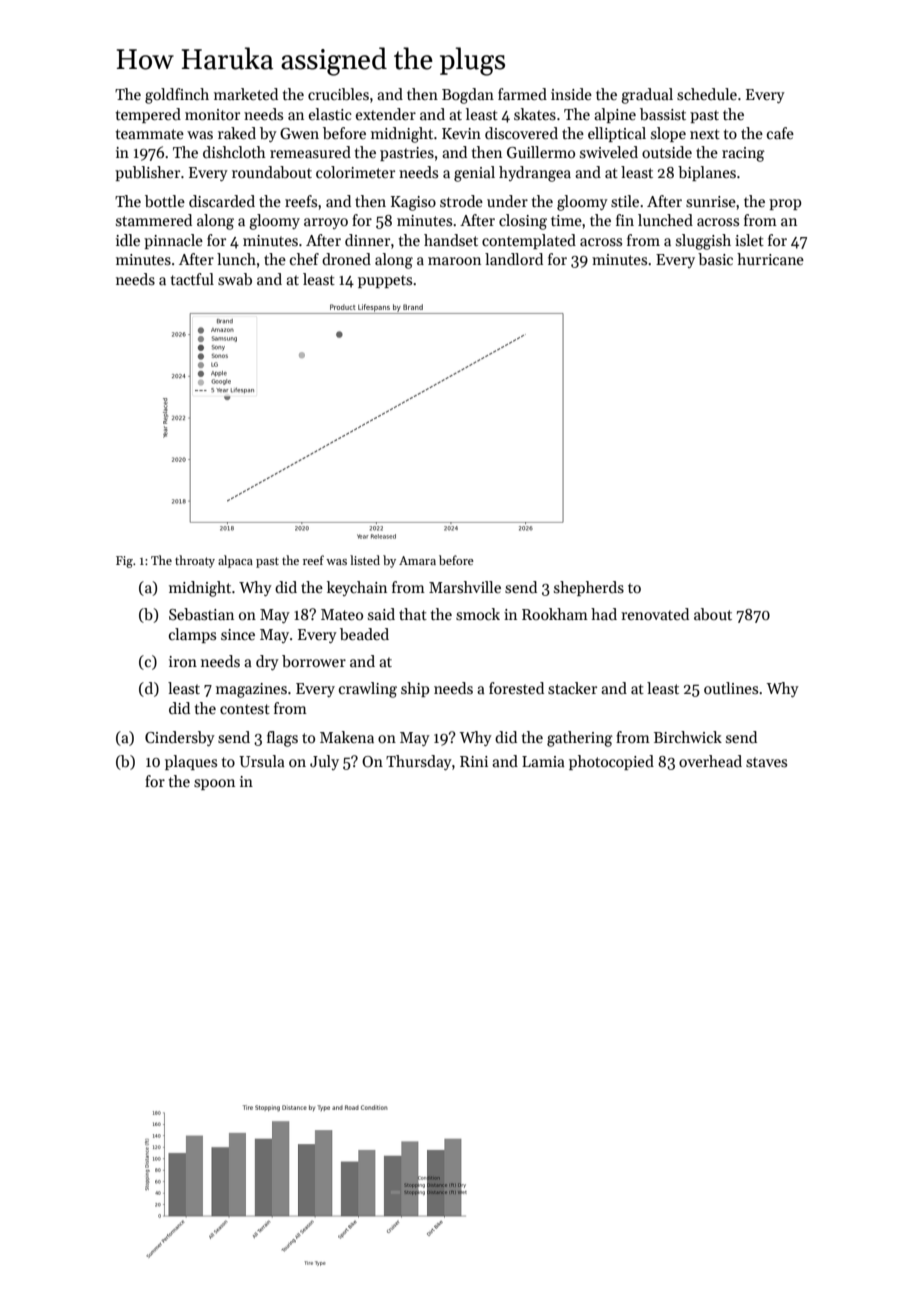 The image size is (924, 1308). Describe the element at coordinates (415, 689) in the screenshot. I see `ship` at that location.
